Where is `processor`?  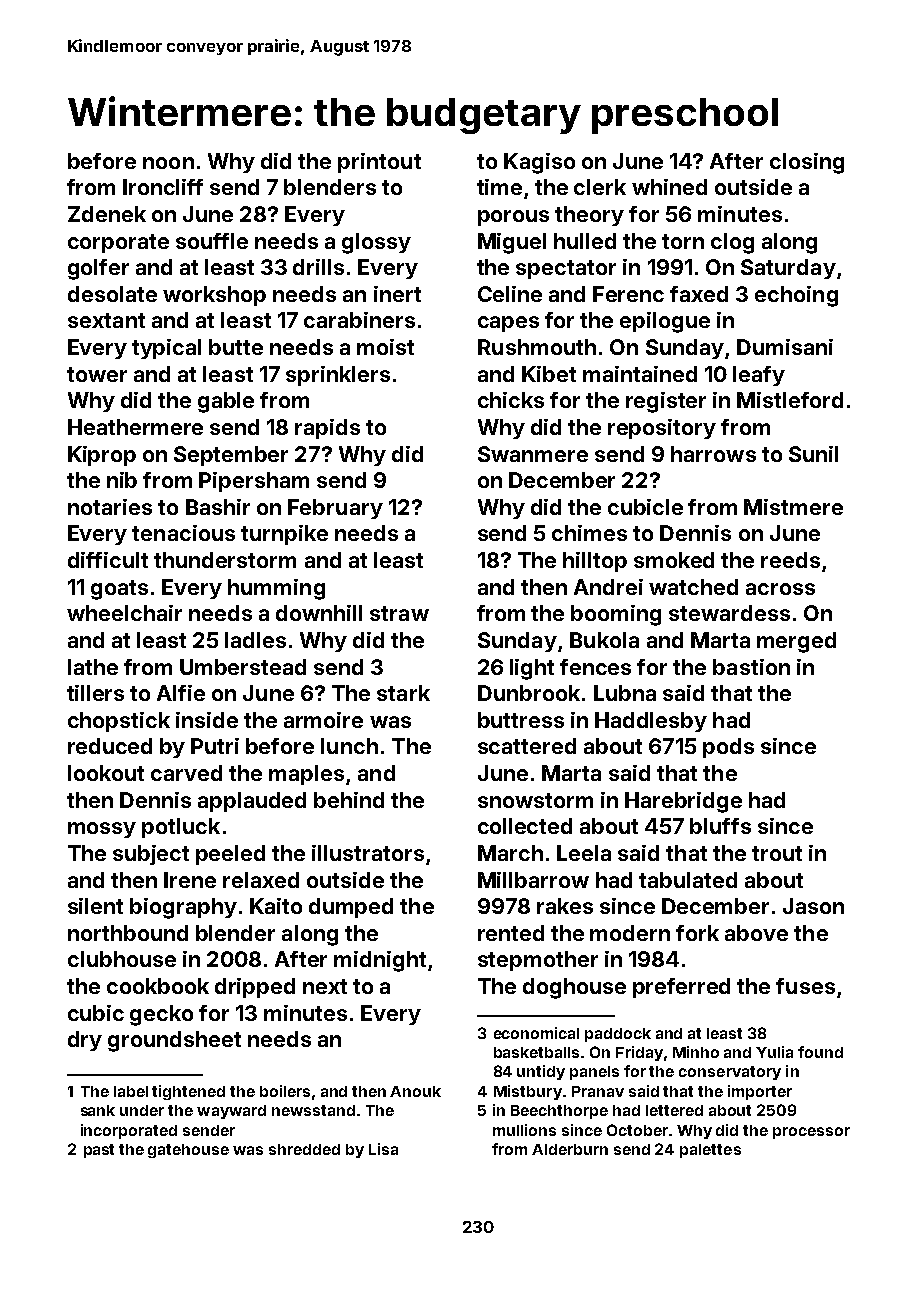 processor is located at coordinates (811, 1133).
